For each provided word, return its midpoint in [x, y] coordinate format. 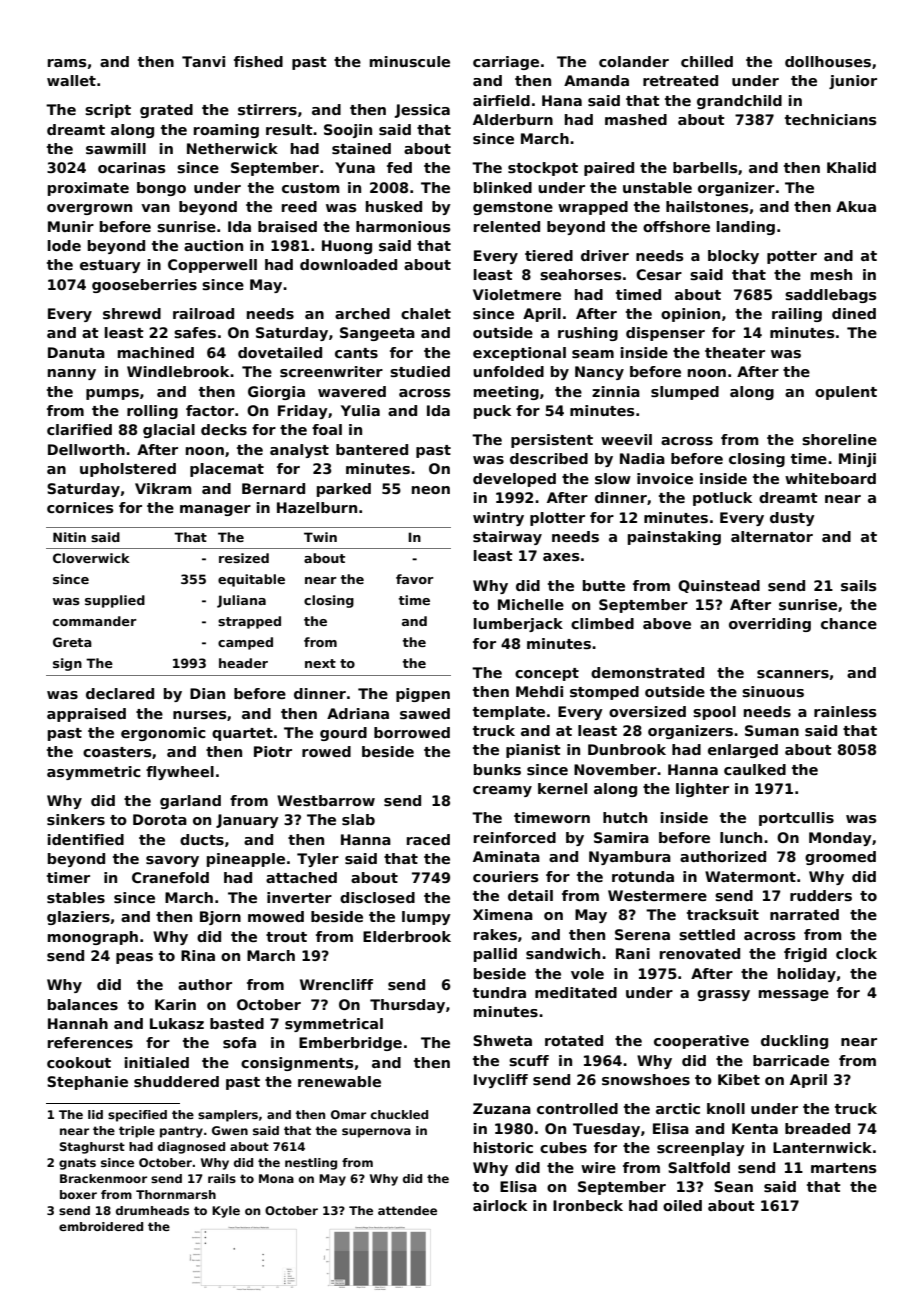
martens [844, 1168]
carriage [506, 63]
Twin [320, 537]
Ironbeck [588, 1205]
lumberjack [518, 625]
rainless [845, 711]
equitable [251, 580]
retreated [680, 80]
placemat [227, 470]
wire [598, 1167]
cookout [79, 1062]
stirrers [267, 109]
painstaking [674, 538]
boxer [78, 1194]
